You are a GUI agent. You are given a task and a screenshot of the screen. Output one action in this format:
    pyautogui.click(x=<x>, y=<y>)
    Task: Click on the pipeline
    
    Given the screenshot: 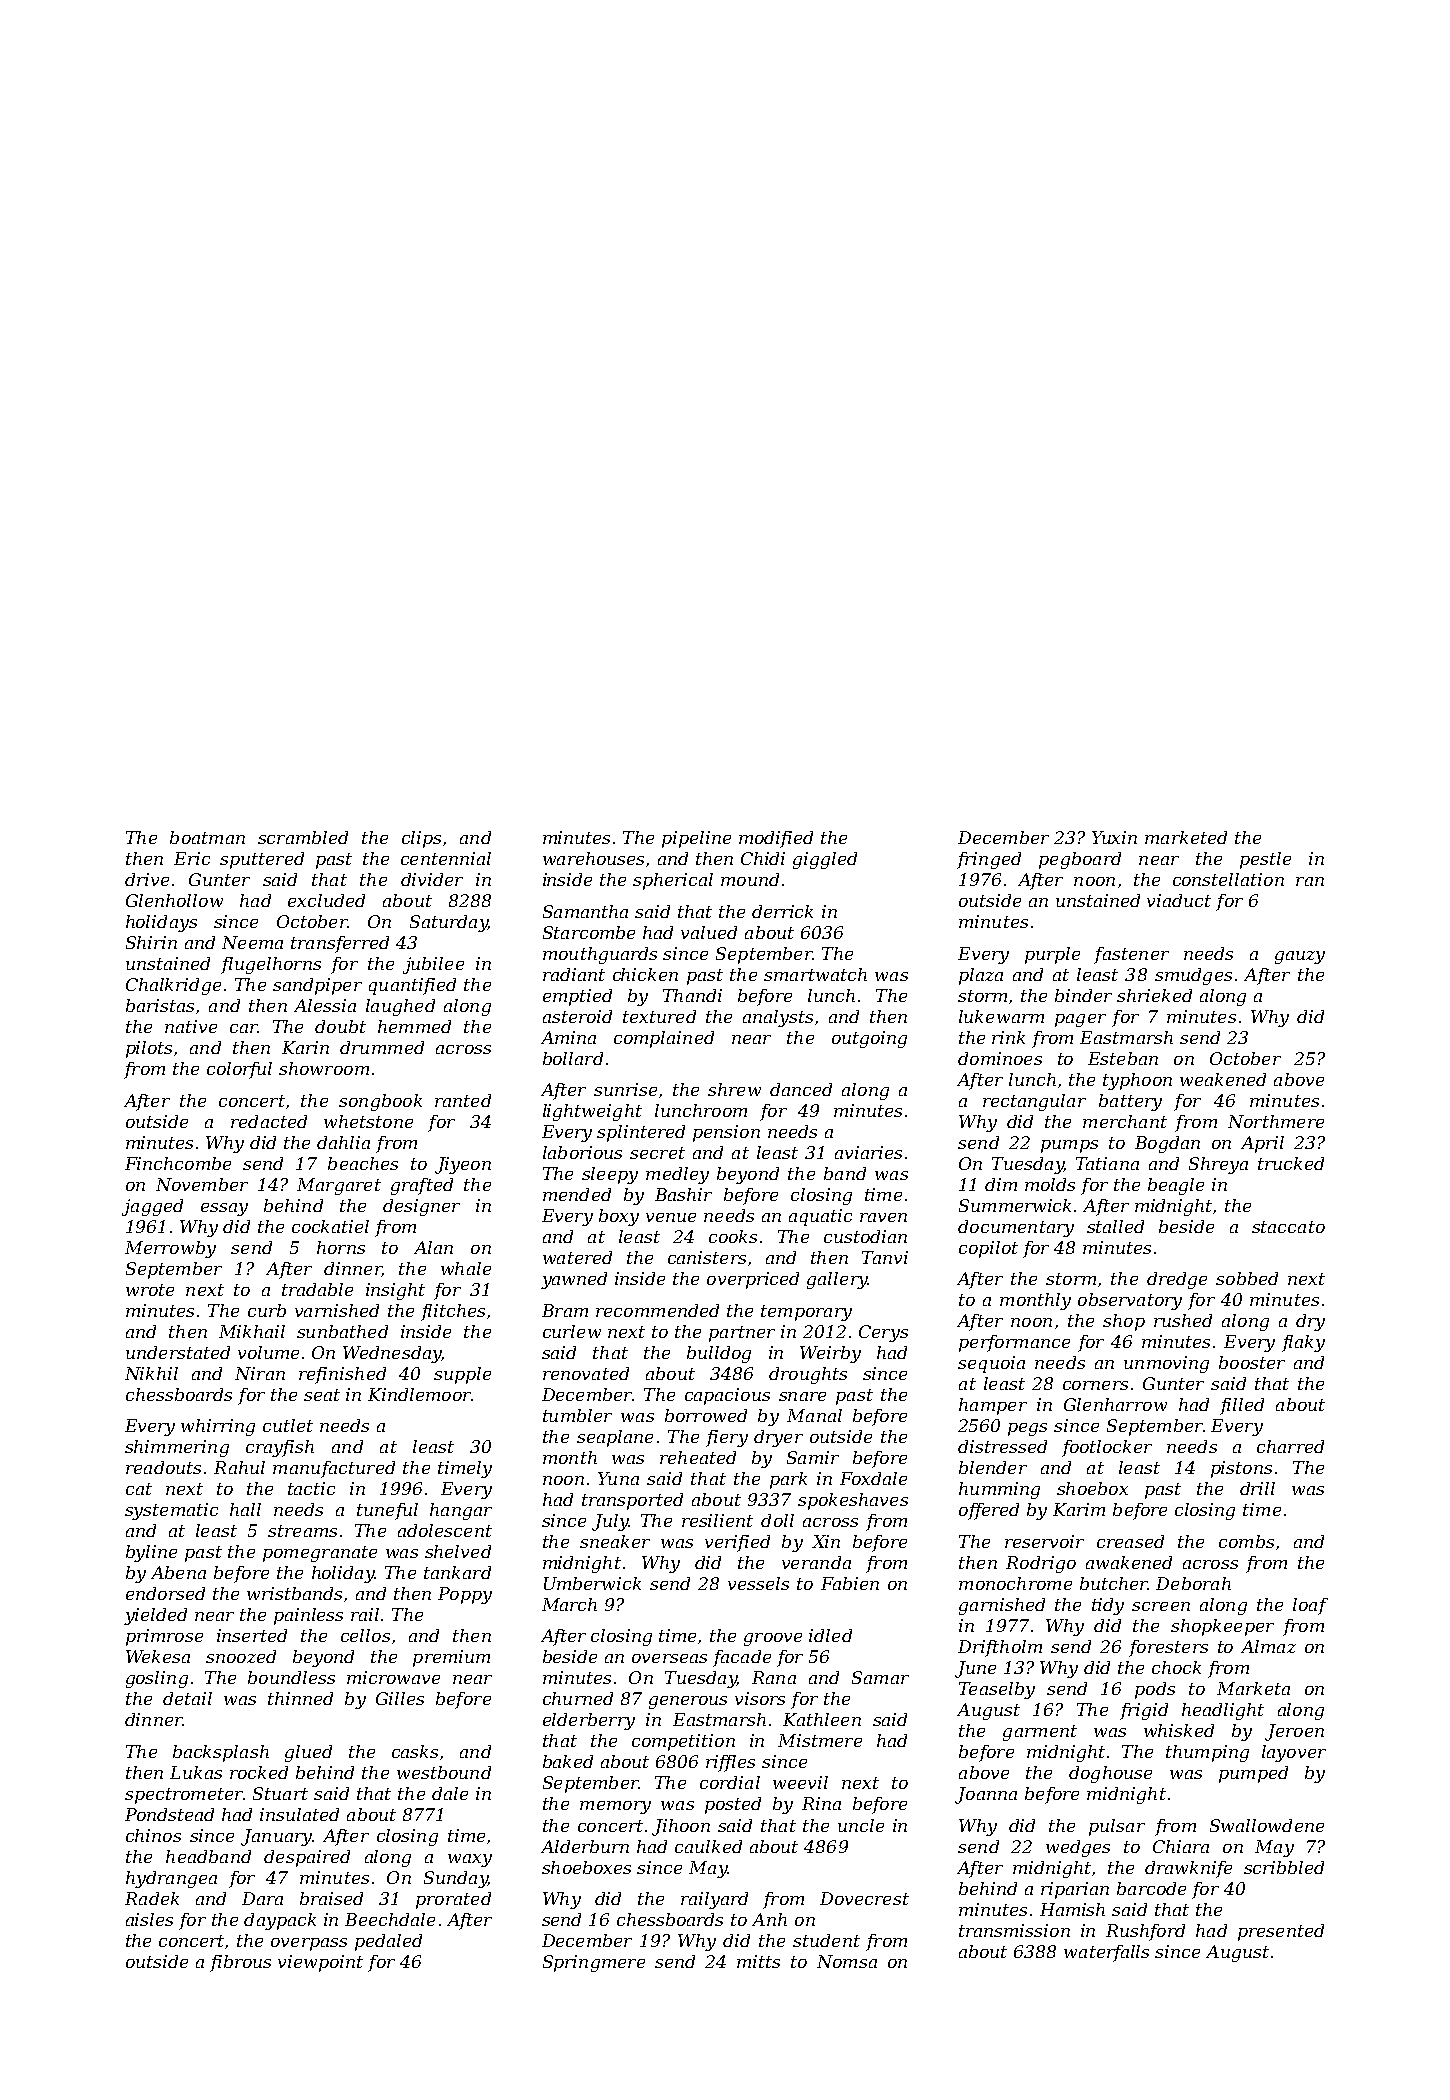 What is the action you would take?
    pyautogui.click(x=696, y=839)
